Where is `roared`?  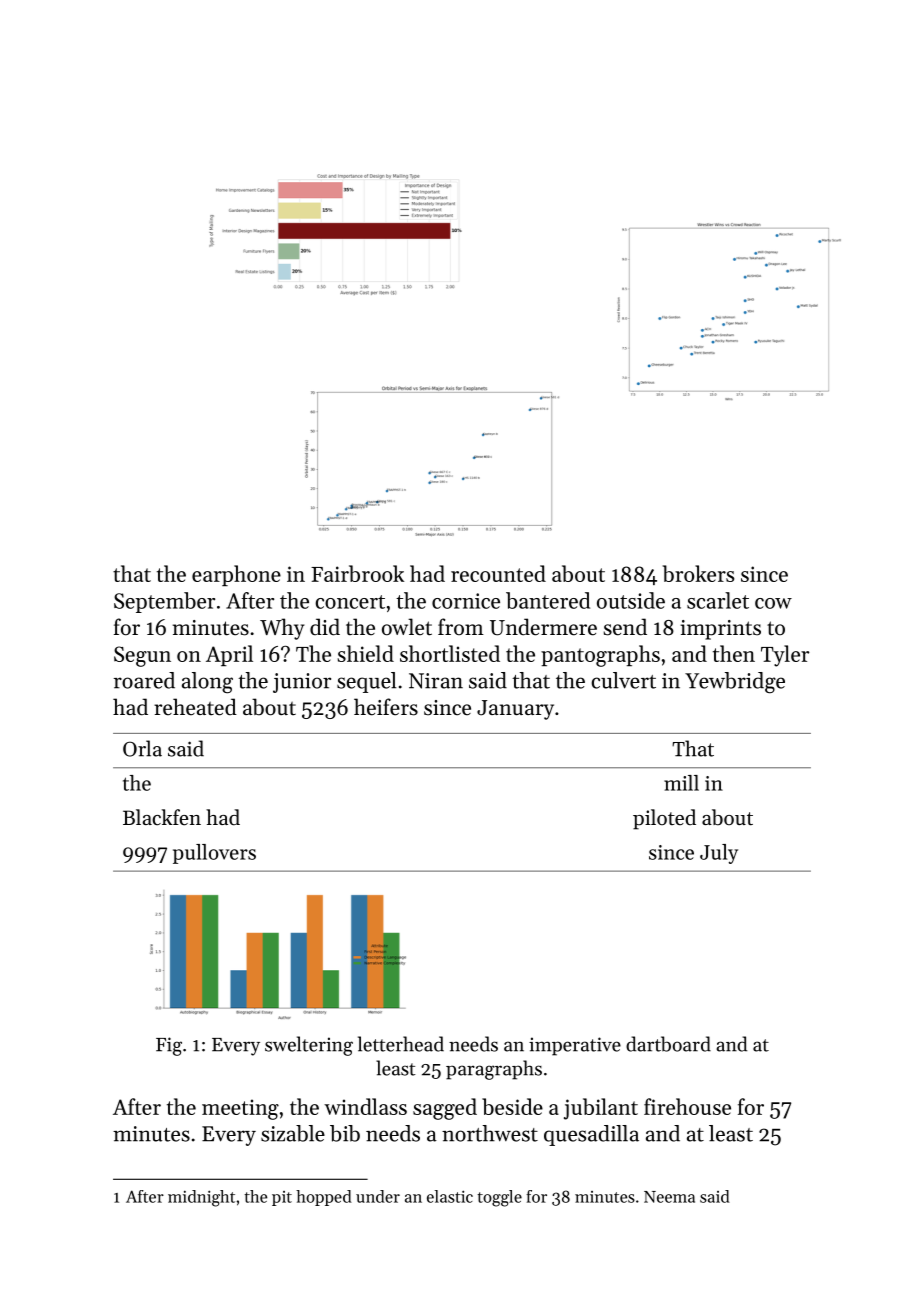 roared is located at coordinates (144, 680).
